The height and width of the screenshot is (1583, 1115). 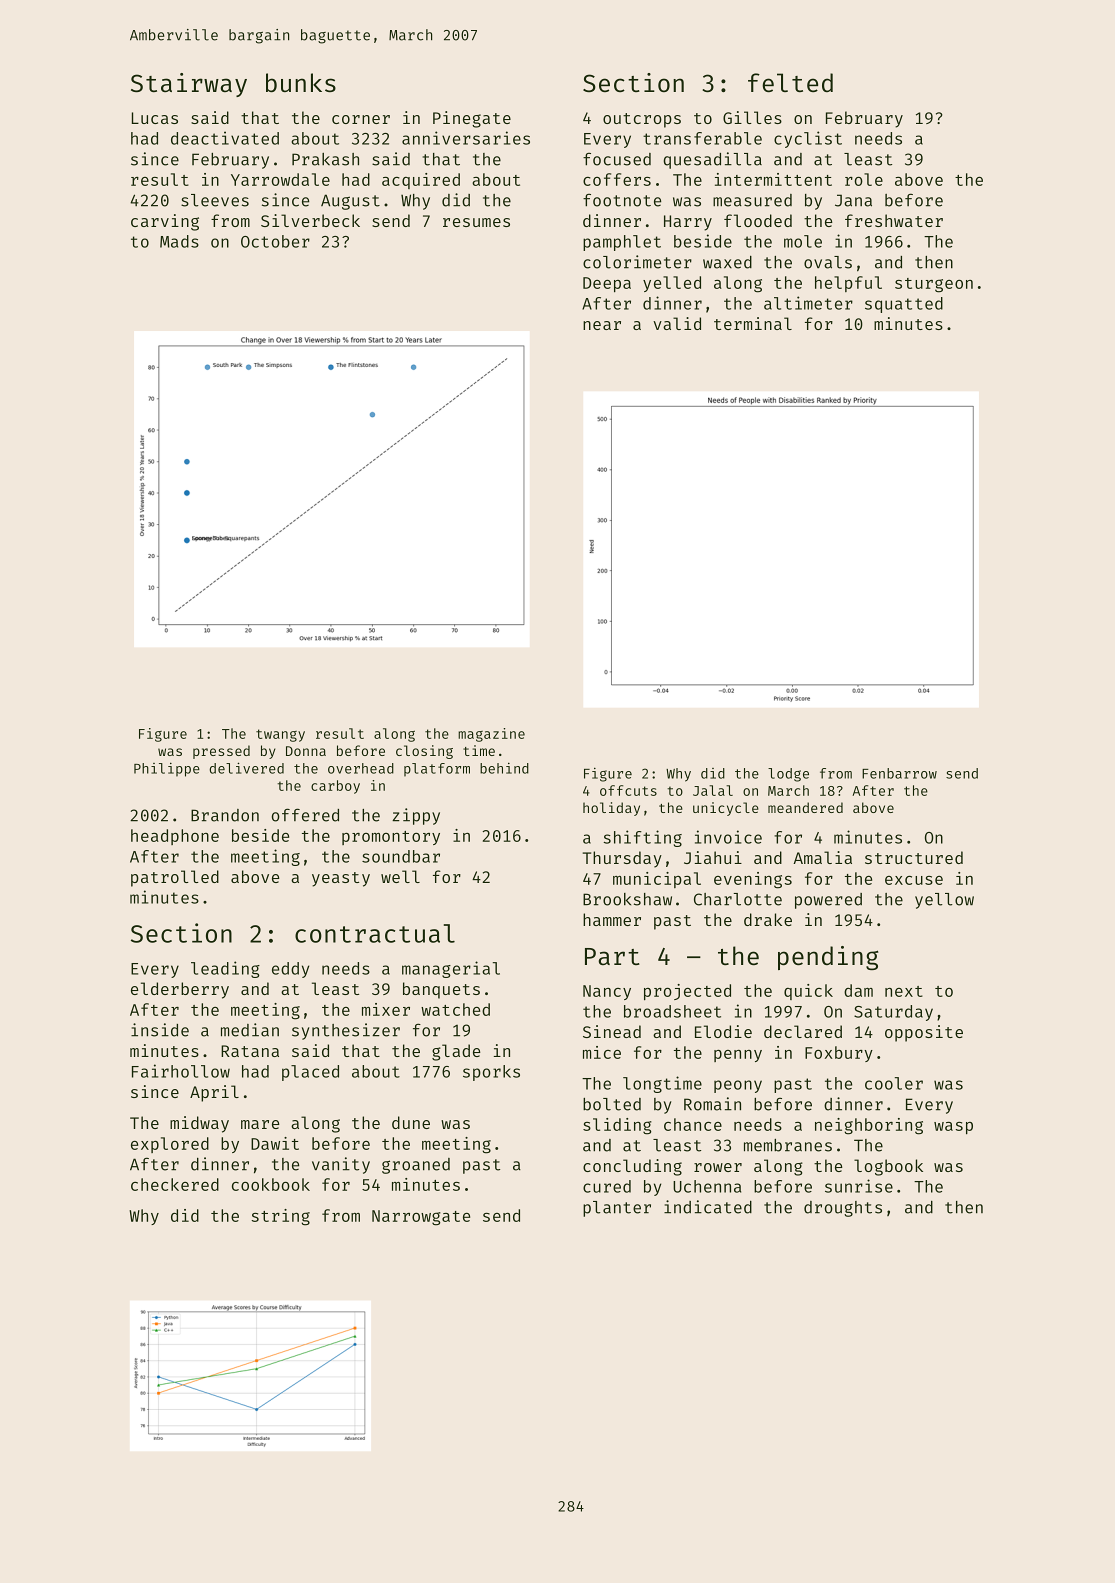 I want to click on valid, so click(x=677, y=323).
